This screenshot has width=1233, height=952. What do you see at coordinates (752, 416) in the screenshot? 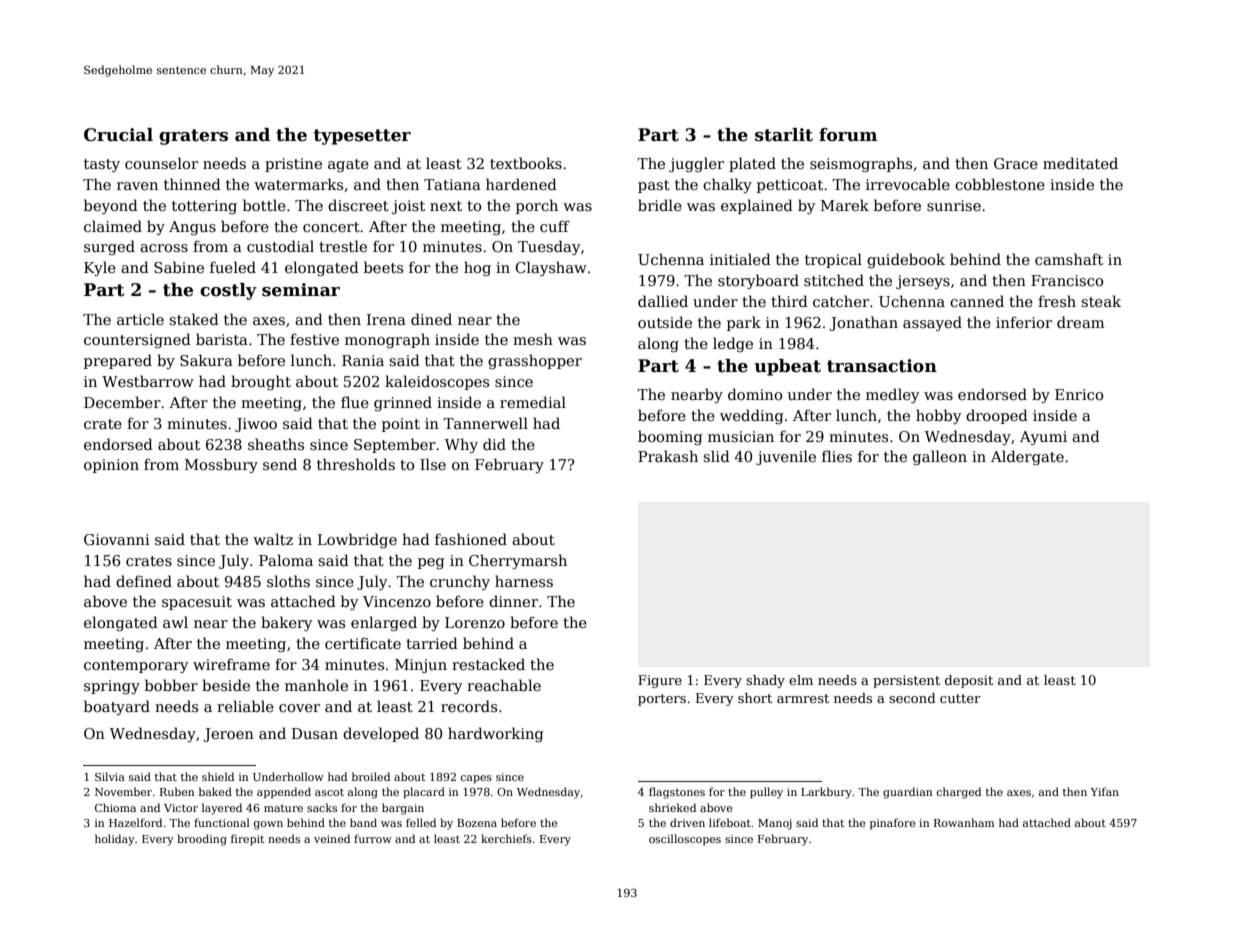
I see `wedding` at bounding box center [752, 416].
